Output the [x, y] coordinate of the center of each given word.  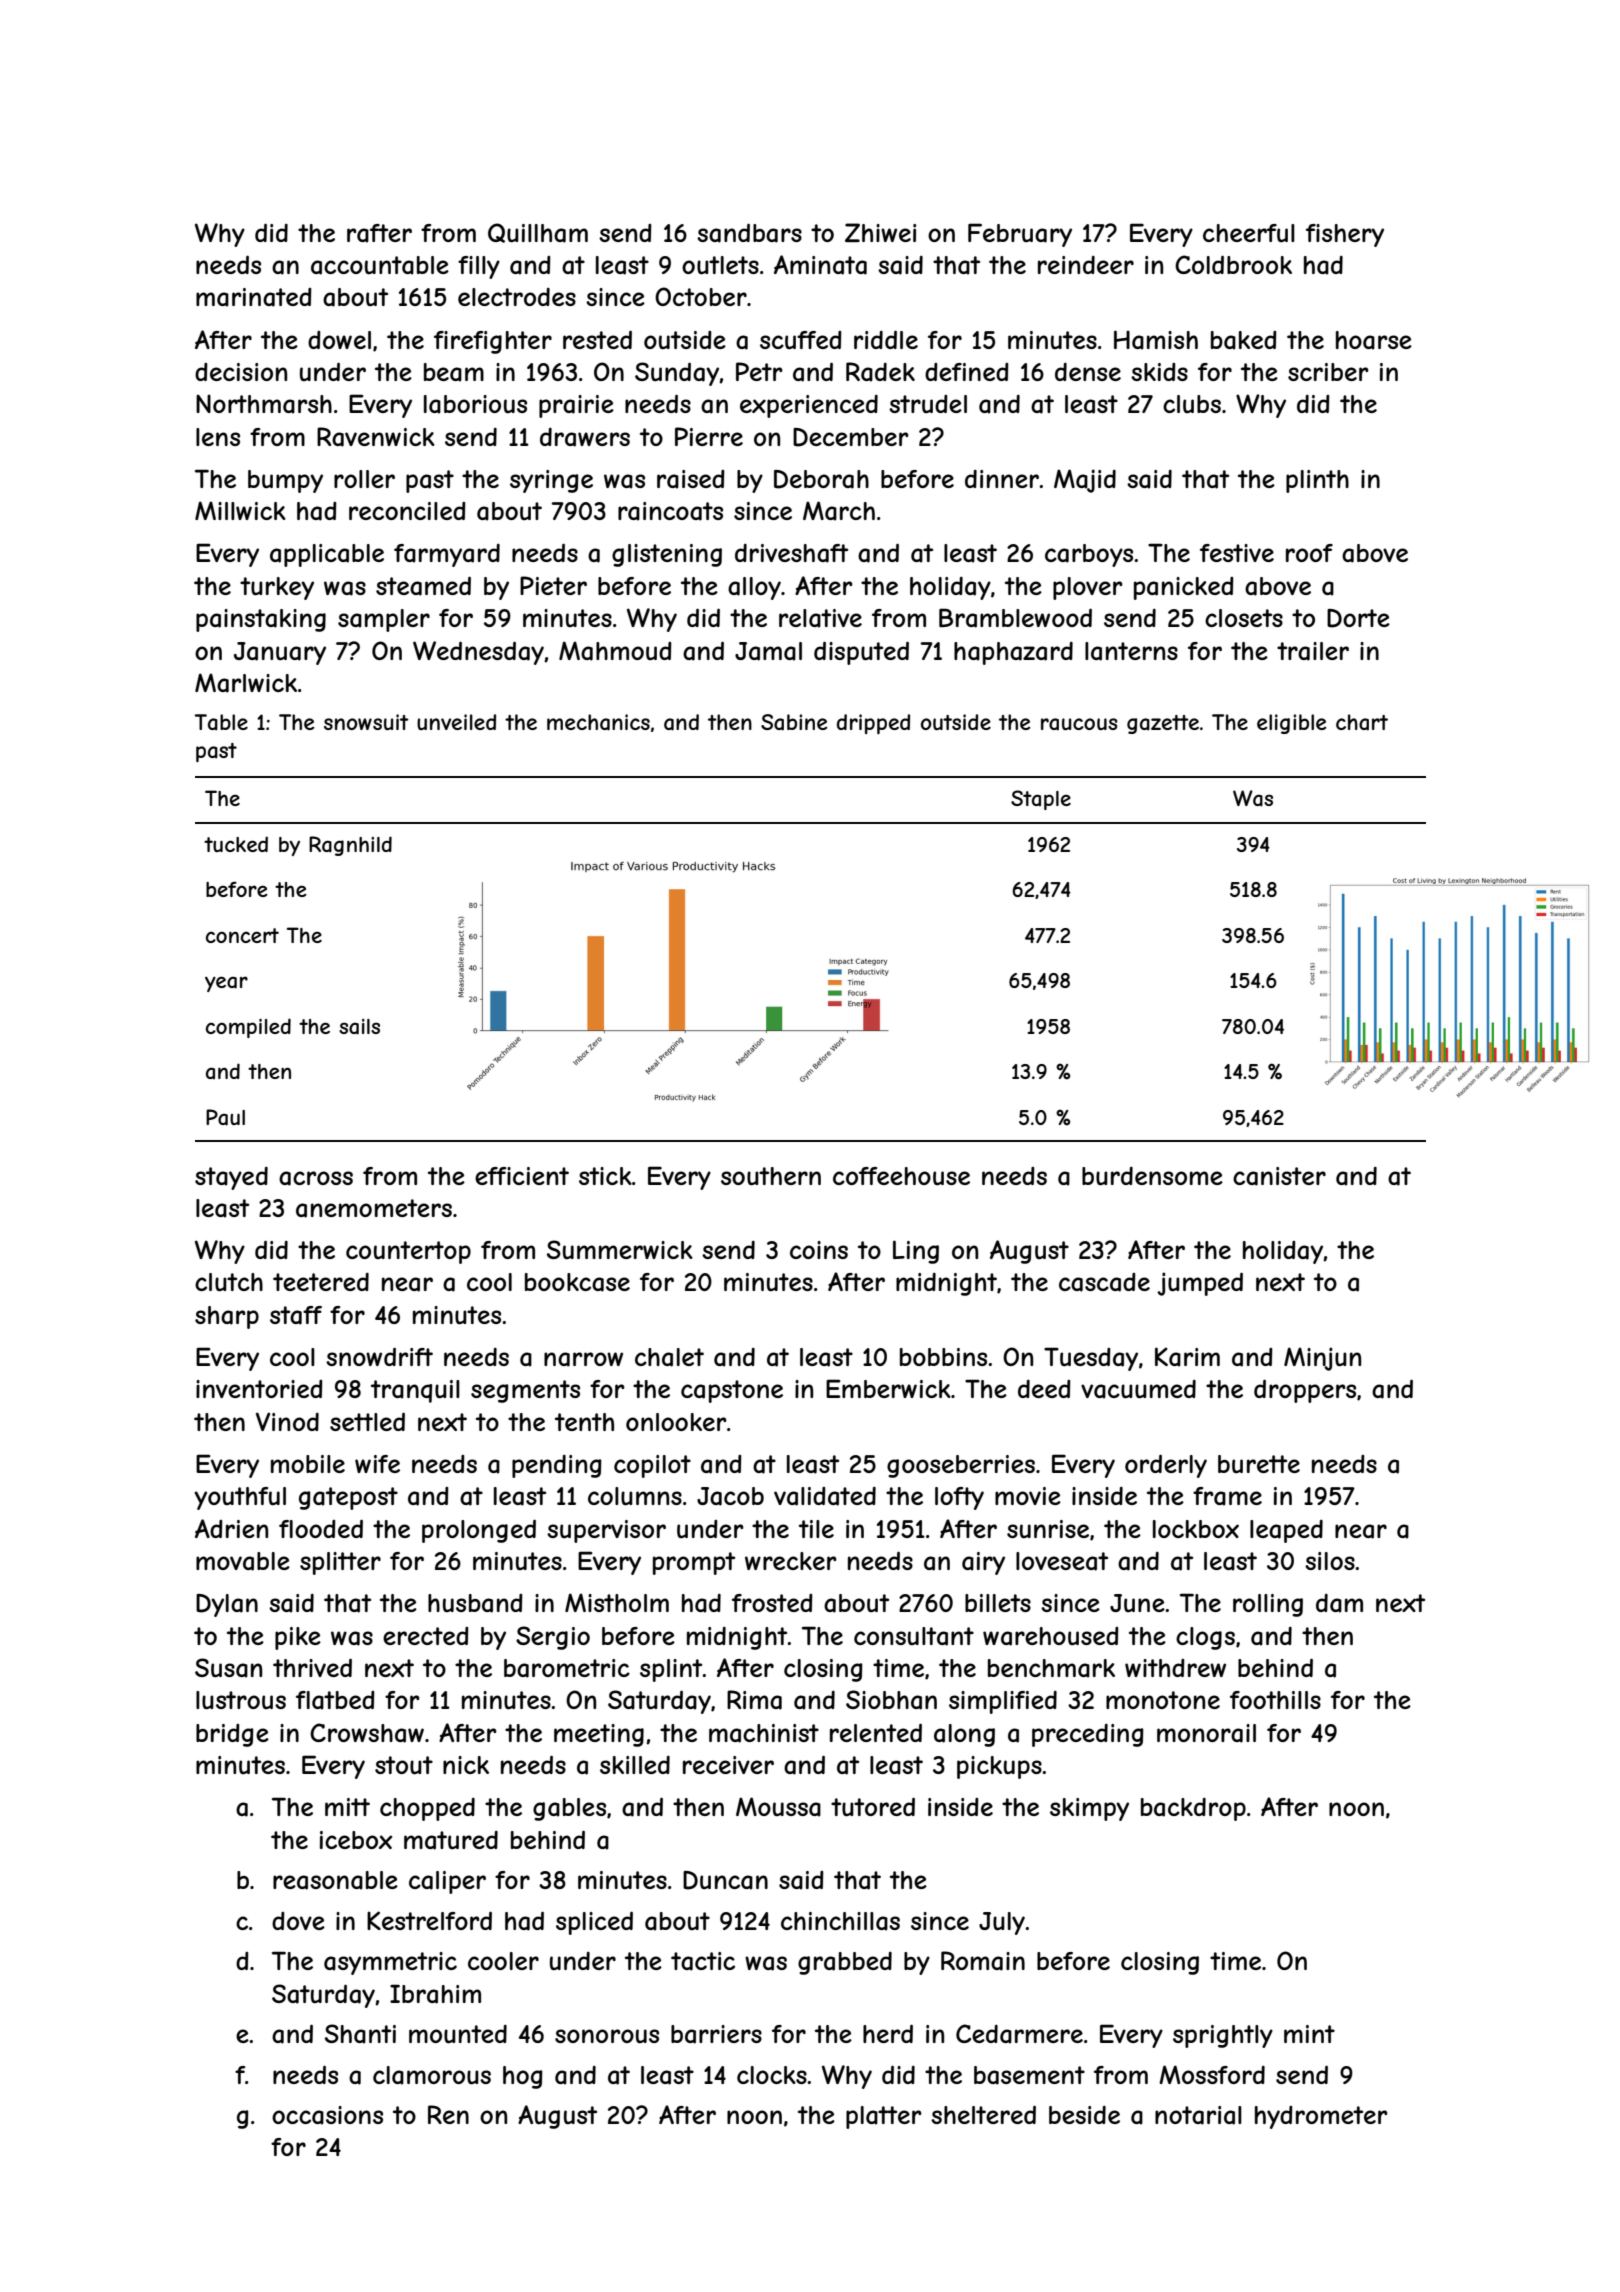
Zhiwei [880, 232]
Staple [1041, 800]
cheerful [1249, 233]
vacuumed [1138, 1389]
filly [479, 267]
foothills [1275, 1700]
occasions [327, 2115]
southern [771, 1176]
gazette [1163, 724]
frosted [772, 1603]
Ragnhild [350, 846]
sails [359, 1027]
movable [243, 1561]
